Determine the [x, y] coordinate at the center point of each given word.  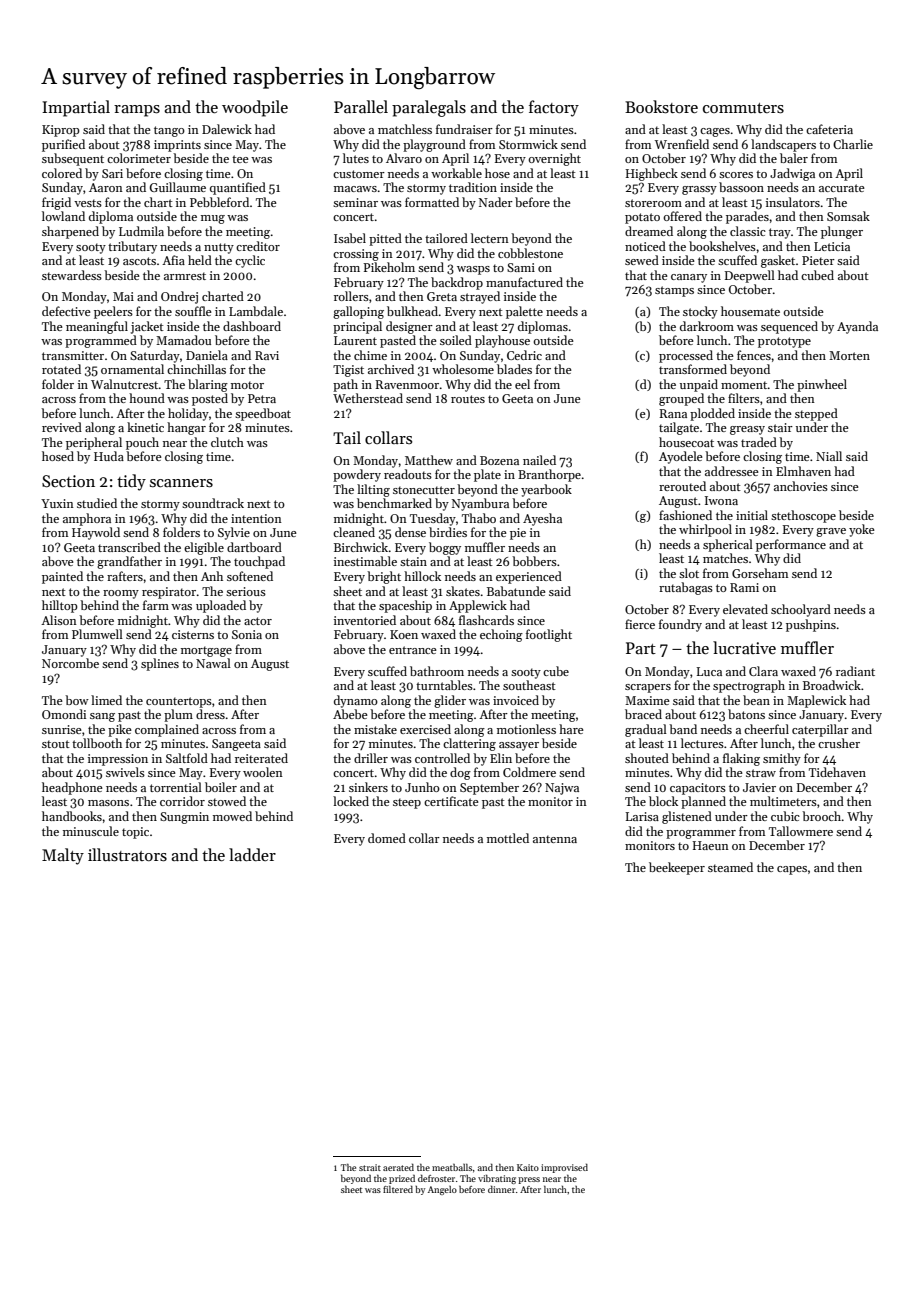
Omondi [64, 714]
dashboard [252, 326]
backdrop [457, 283]
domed [387, 838]
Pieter [818, 260]
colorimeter [139, 158]
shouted [647, 758]
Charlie [853, 144]
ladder [252, 854]
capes [792, 870]
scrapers [648, 688]
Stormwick [528, 144]
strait [370, 1167]
